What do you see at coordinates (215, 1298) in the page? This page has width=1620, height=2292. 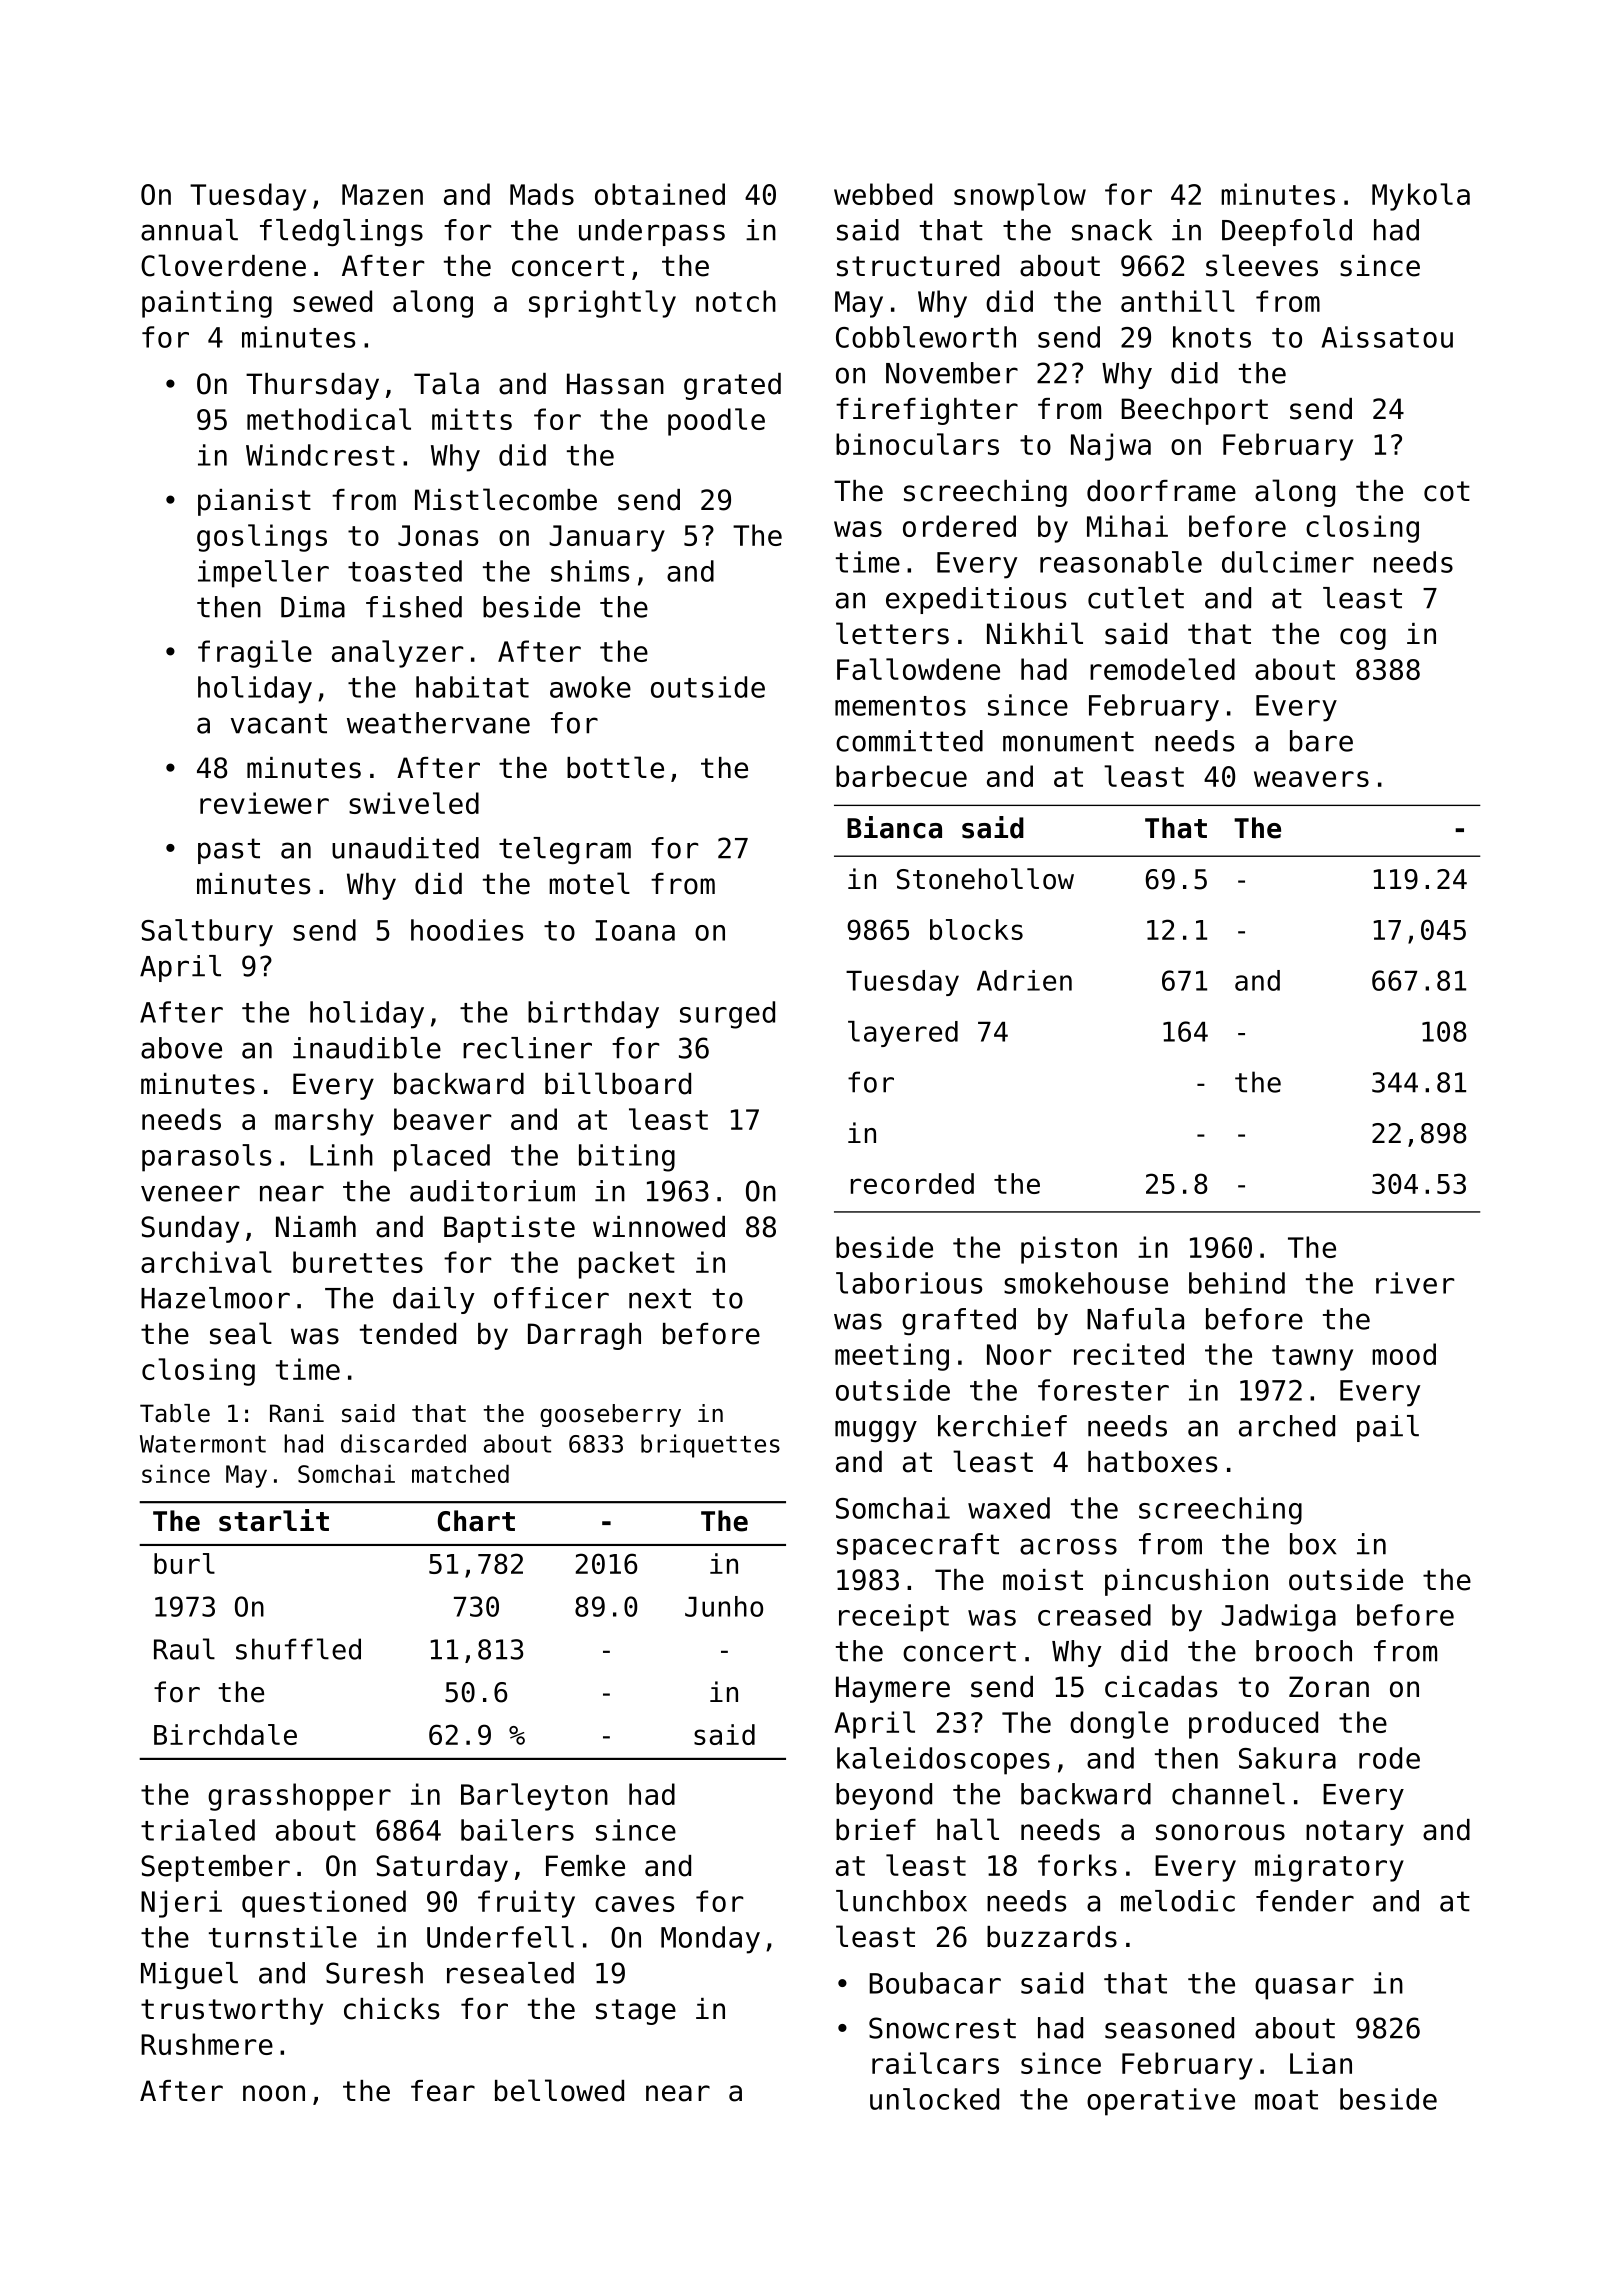 I see `Hazelmoor` at bounding box center [215, 1298].
